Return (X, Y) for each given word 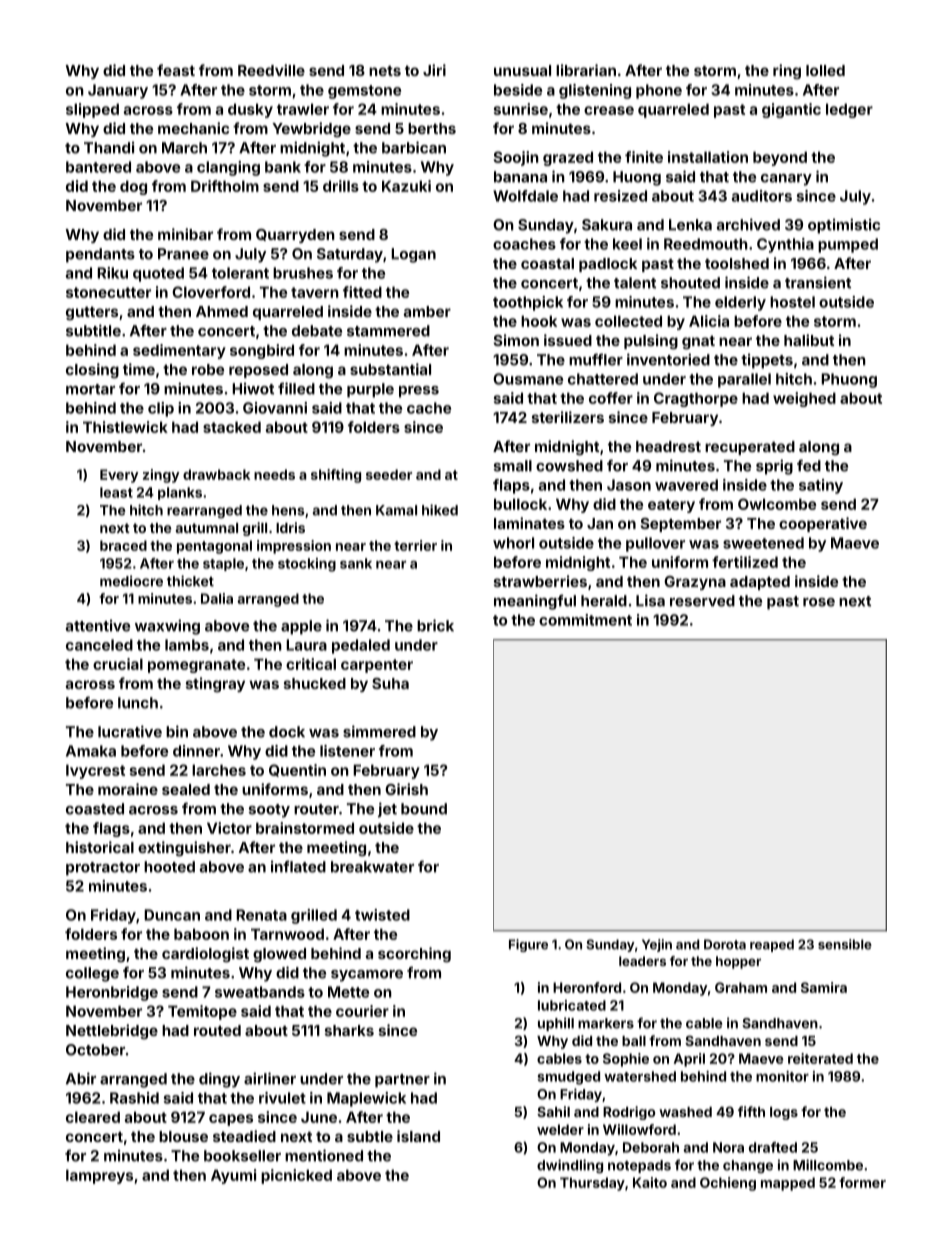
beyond (780, 158)
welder (560, 1129)
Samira (824, 987)
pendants (100, 255)
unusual (522, 70)
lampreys (99, 1176)
